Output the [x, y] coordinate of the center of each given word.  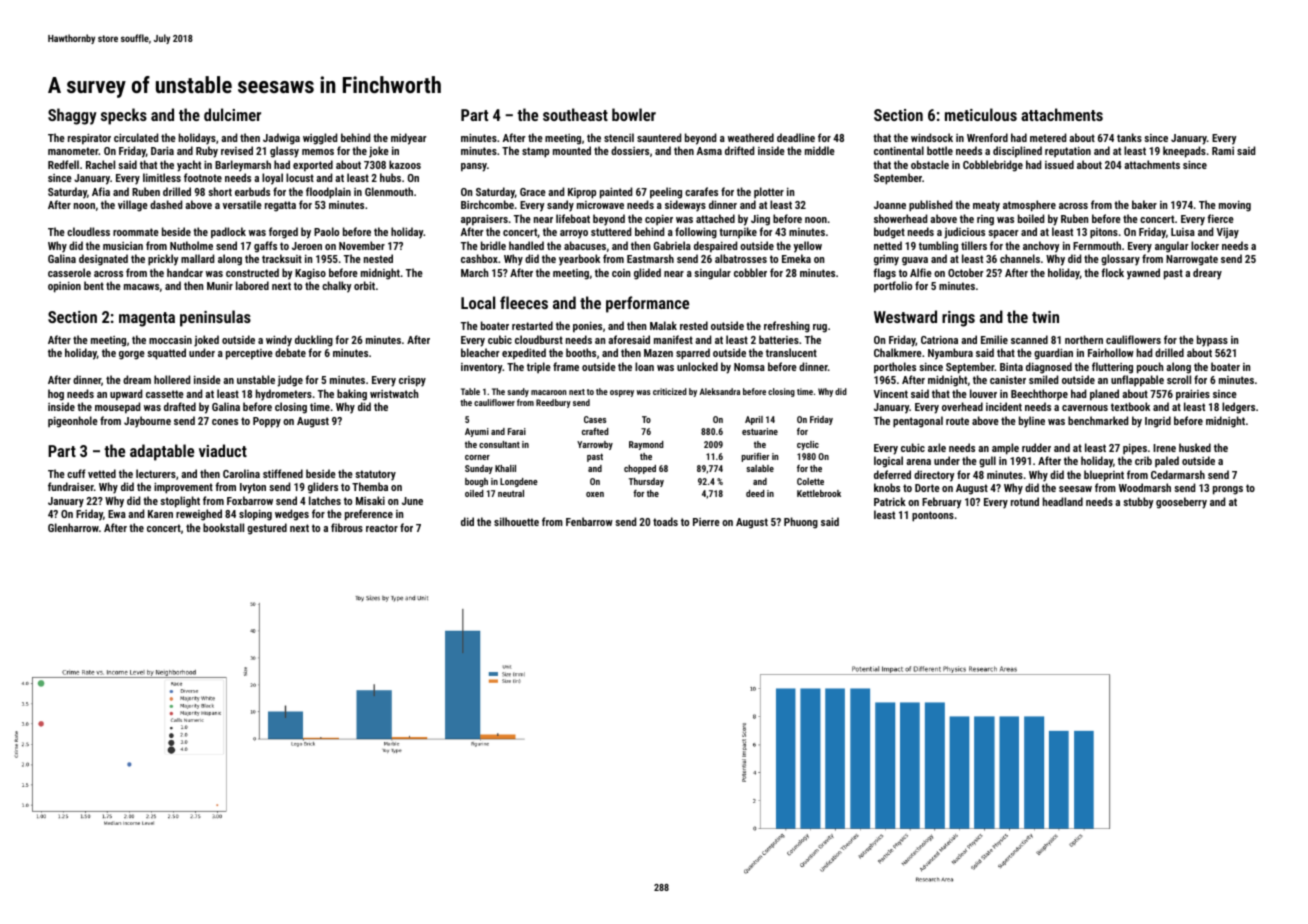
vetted [102, 473]
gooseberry [1181, 503]
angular [1172, 247]
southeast [575, 114]
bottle [940, 150]
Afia [101, 191]
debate [290, 352]
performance [647, 304]
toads [665, 521]
